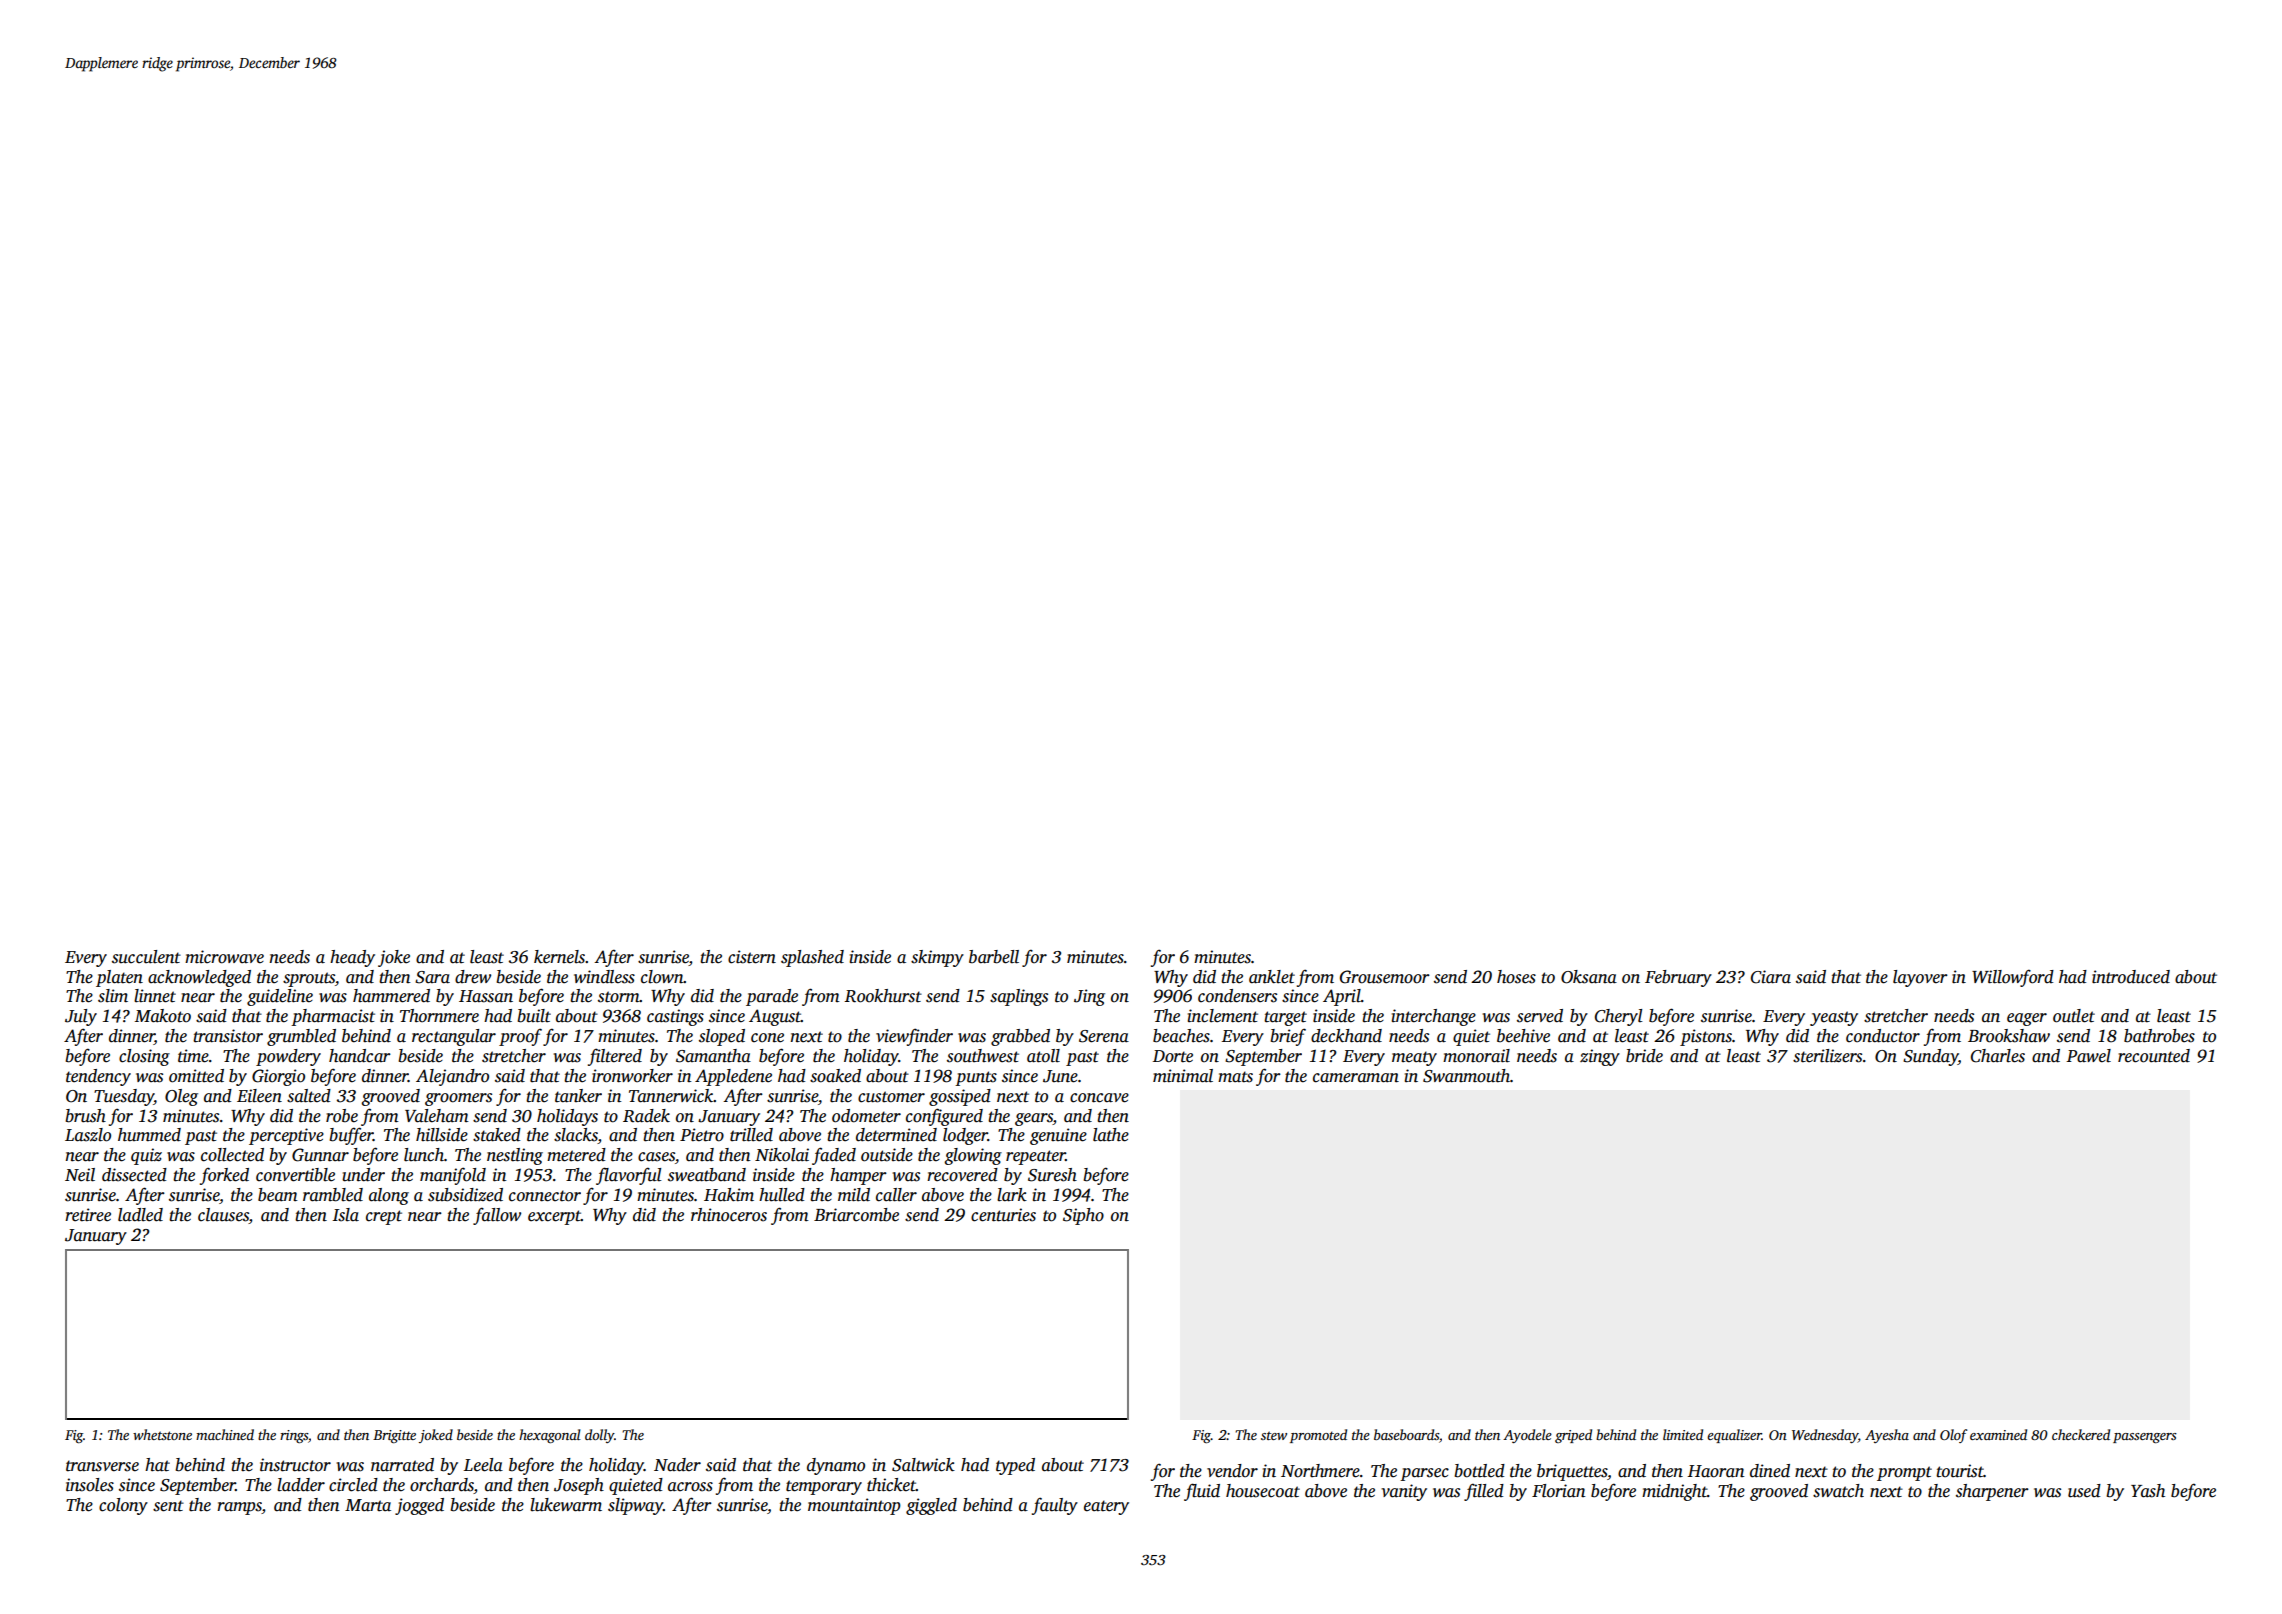 This screenshot has height=1614, width=2282. I want to click on Leela, so click(483, 1465).
